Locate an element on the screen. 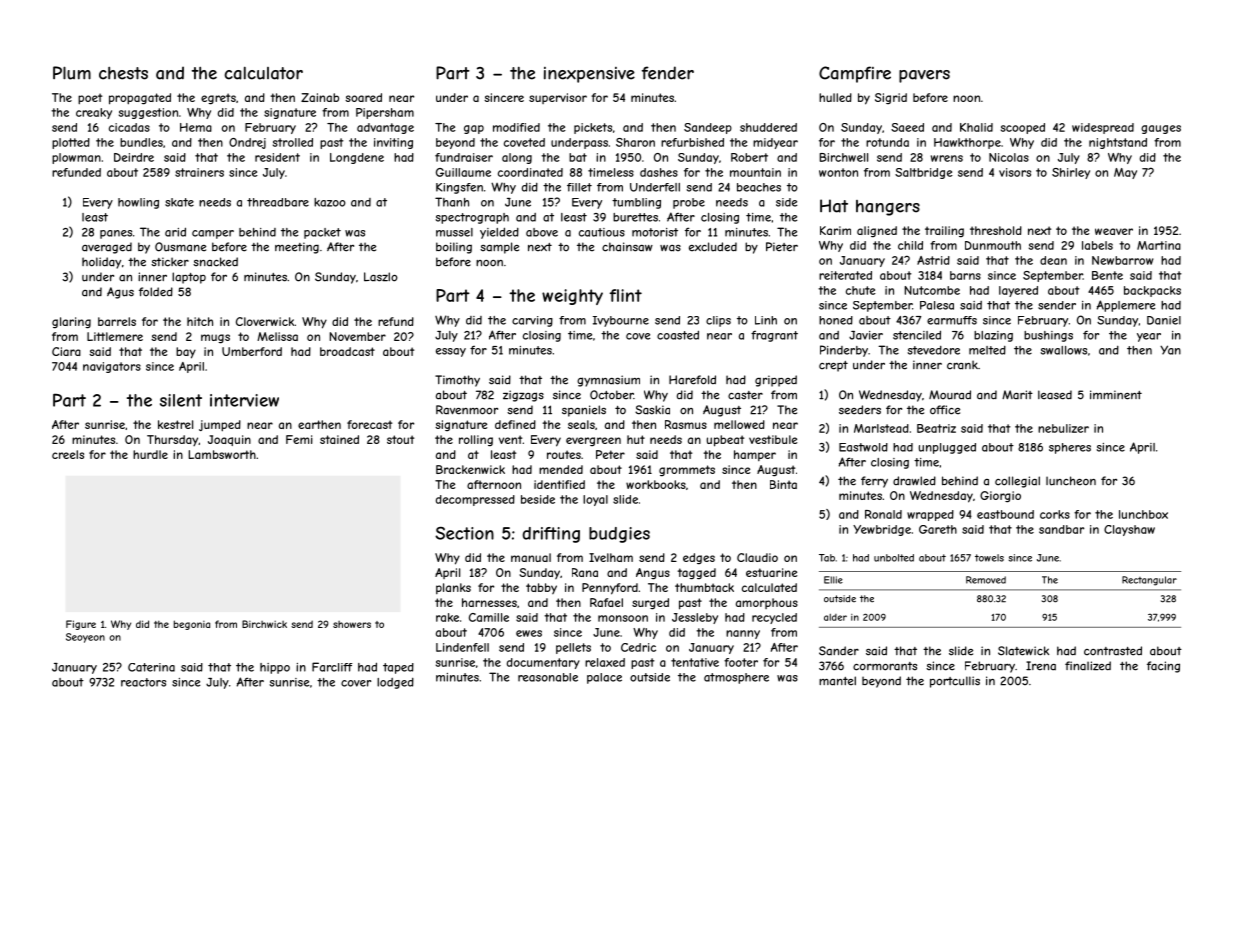  creels is located at coordinates (68, 454).
